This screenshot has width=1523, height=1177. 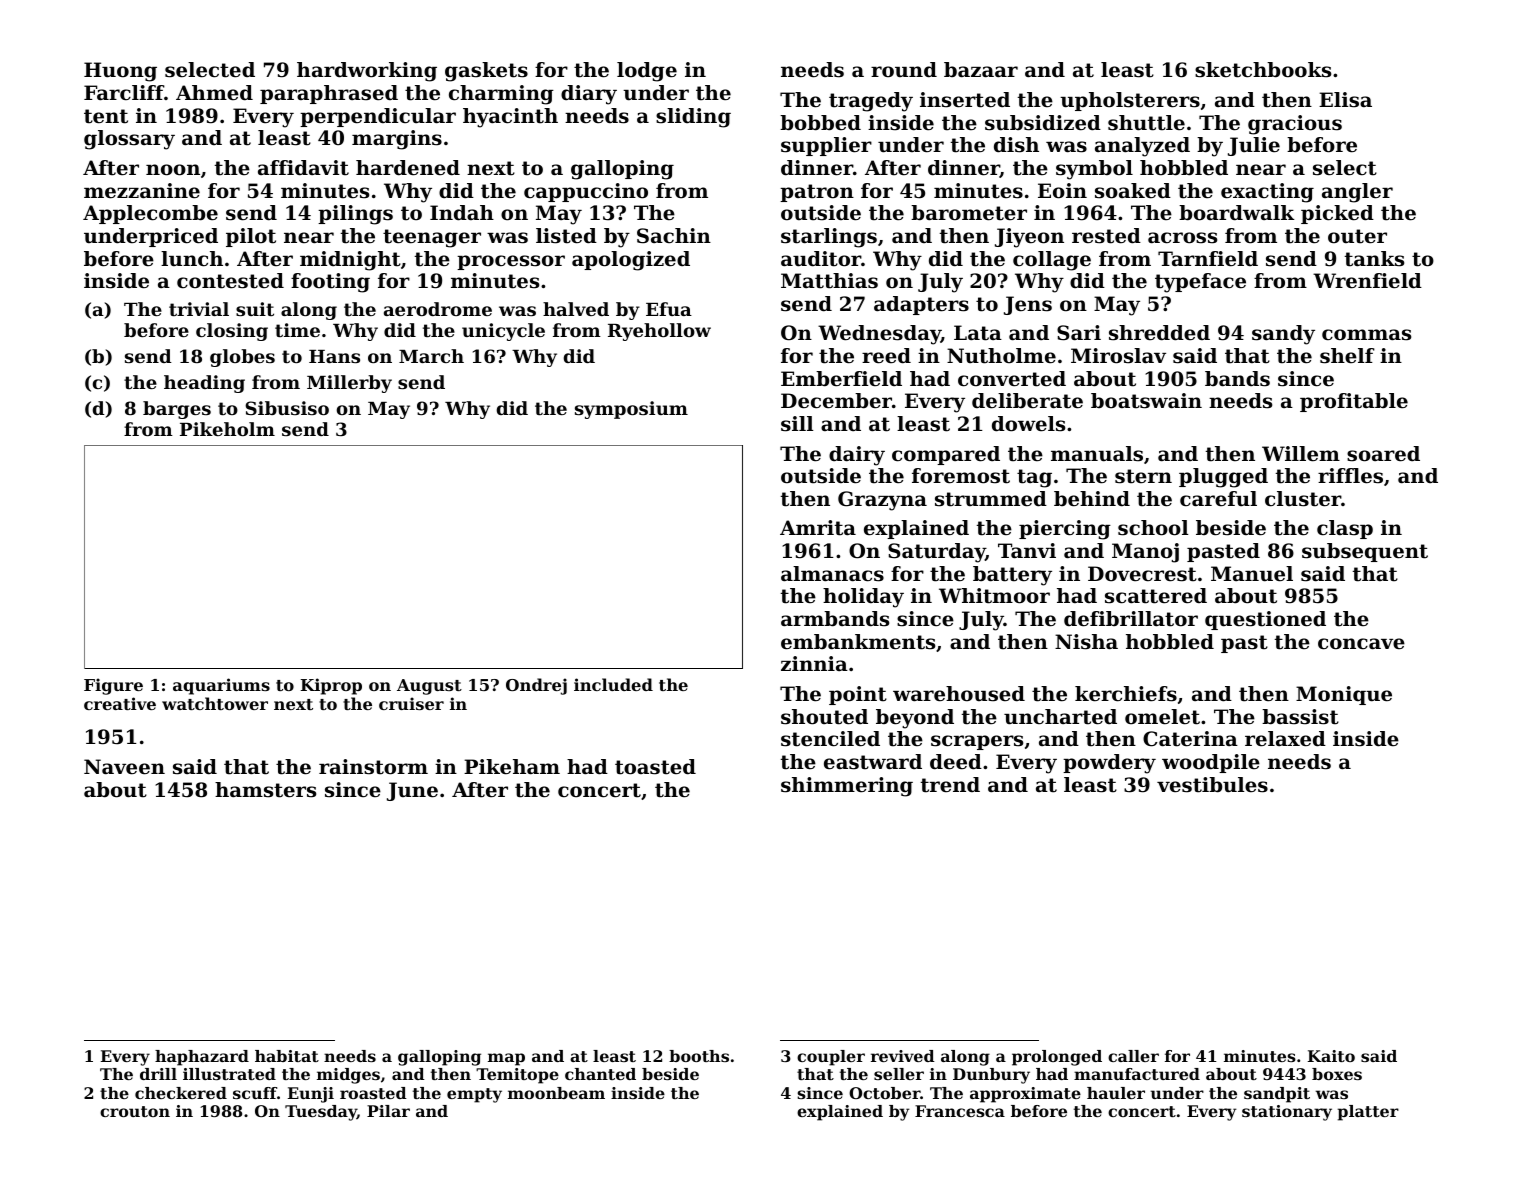 I want to click on Nutholme, so click(x=1001, y=356).
